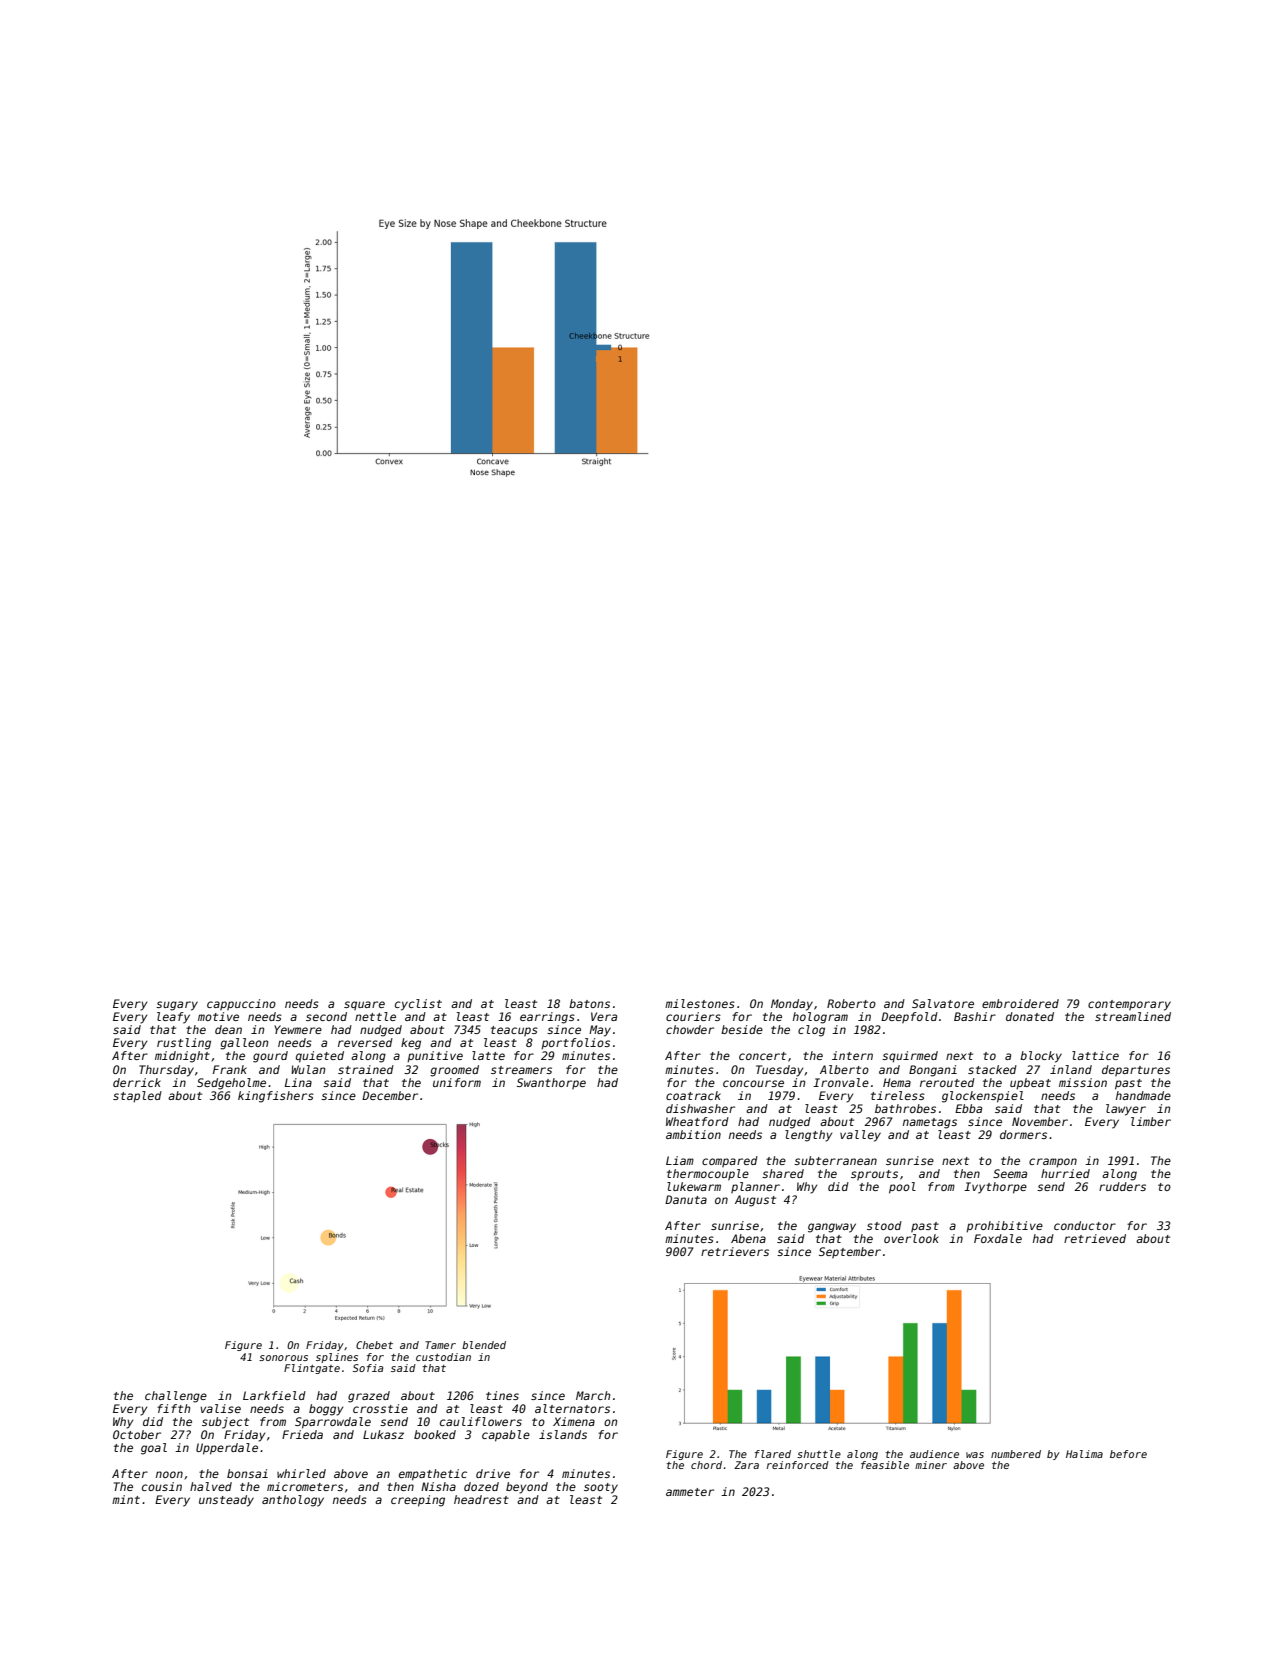  I want to click on goal, so click(154, 1449).
